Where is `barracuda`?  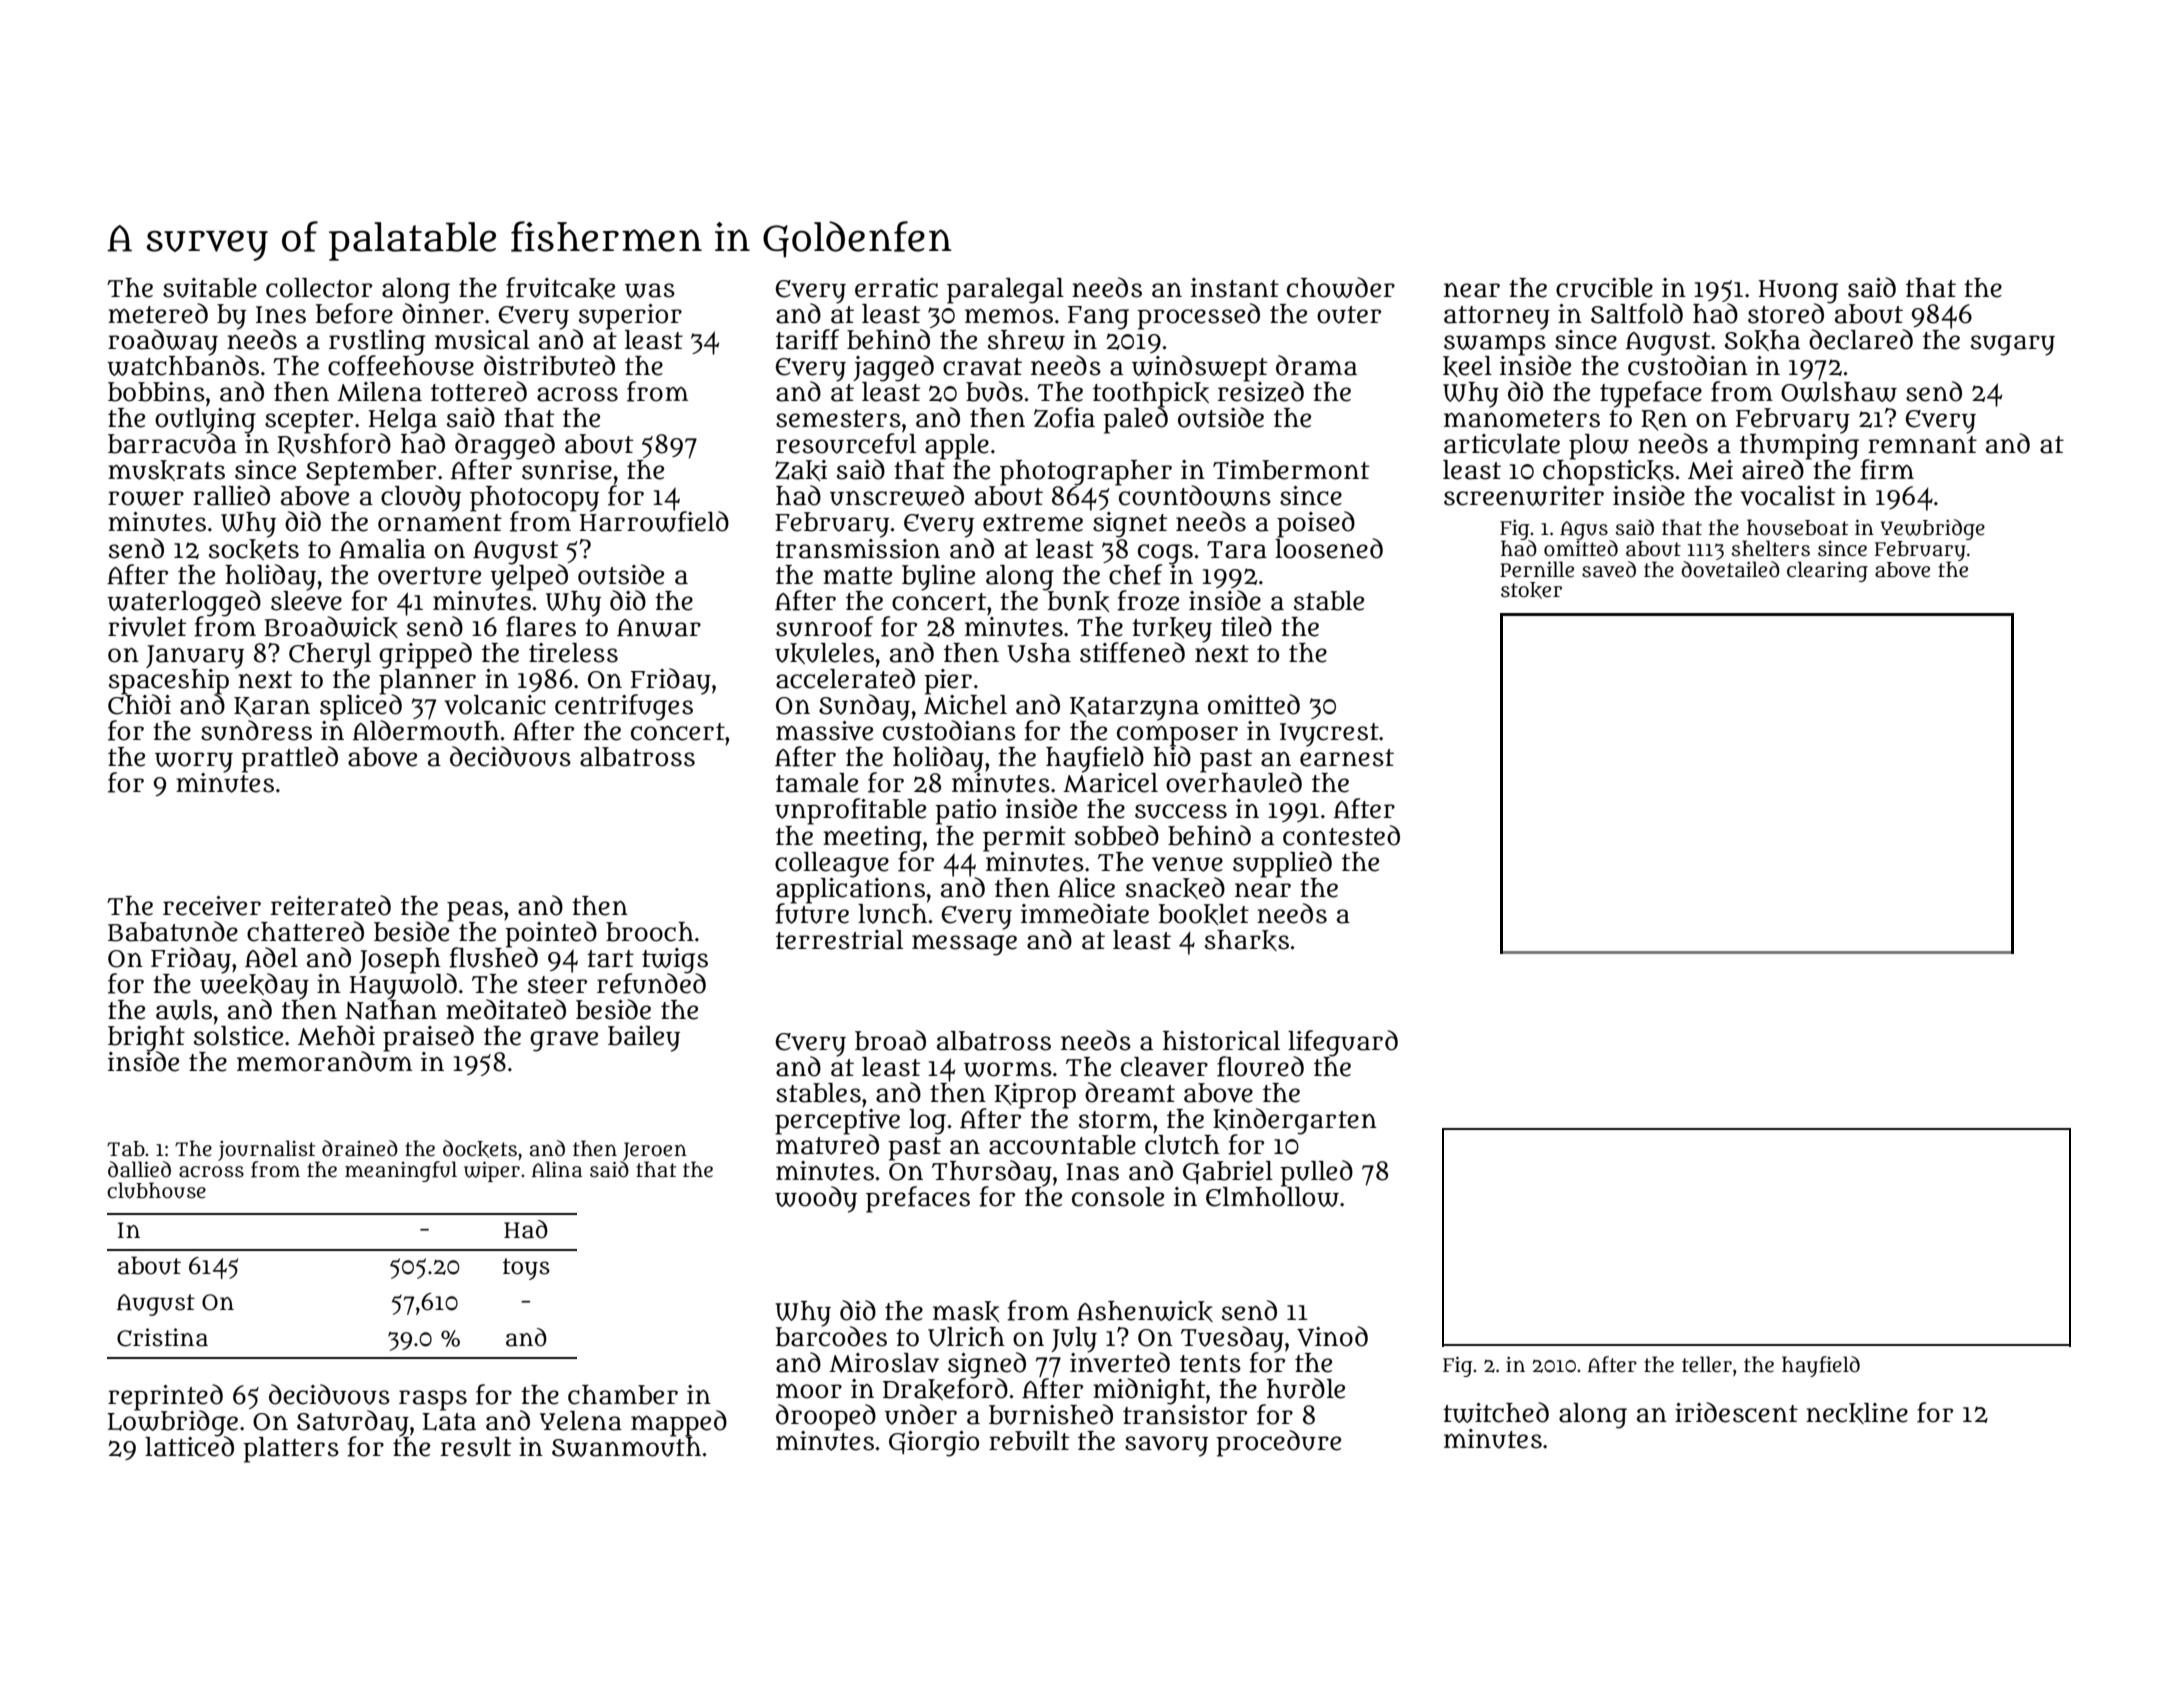 barracuda is located at coordinates (172, 443).
